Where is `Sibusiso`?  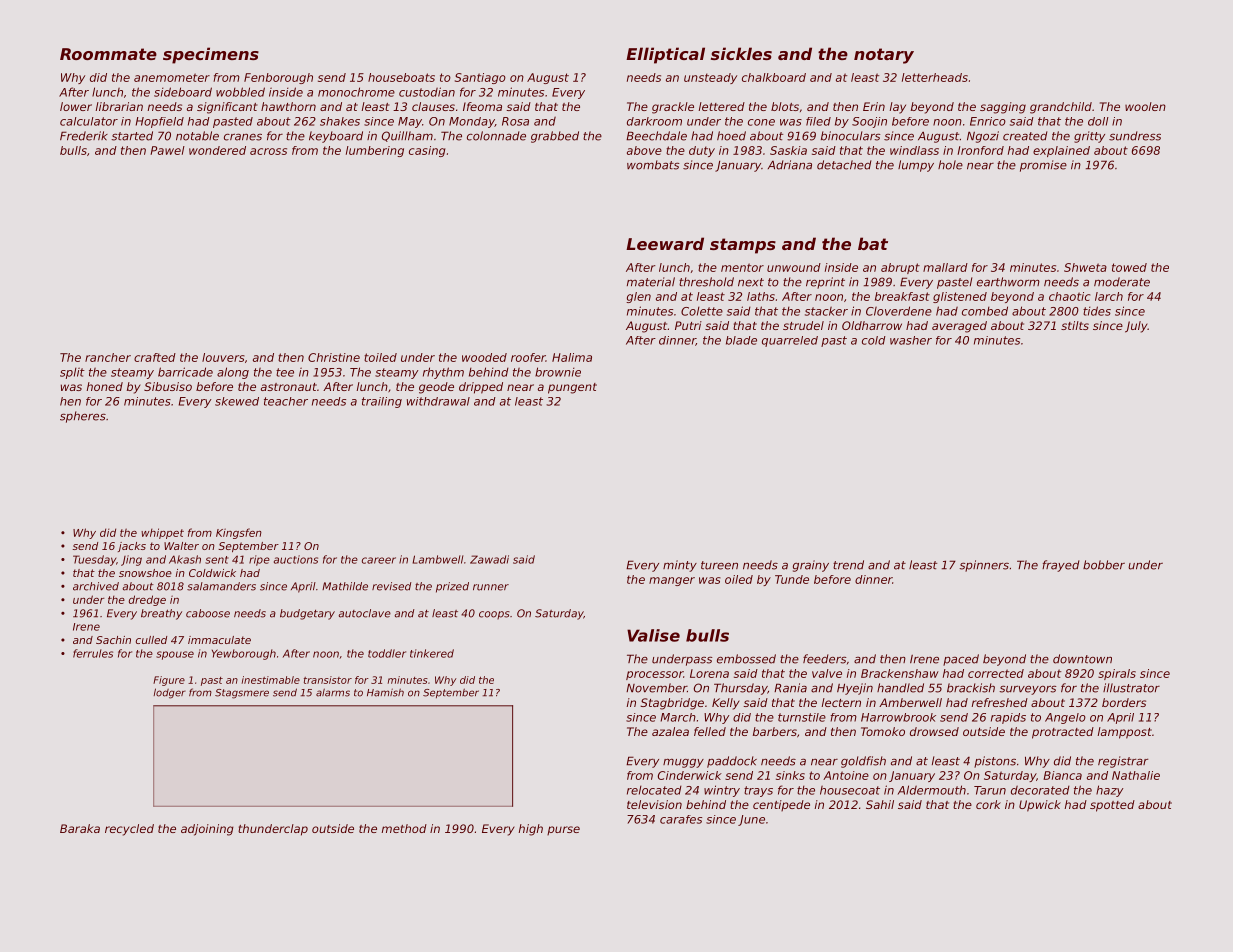
Sibusiso is located at coordinates (168, 386).
